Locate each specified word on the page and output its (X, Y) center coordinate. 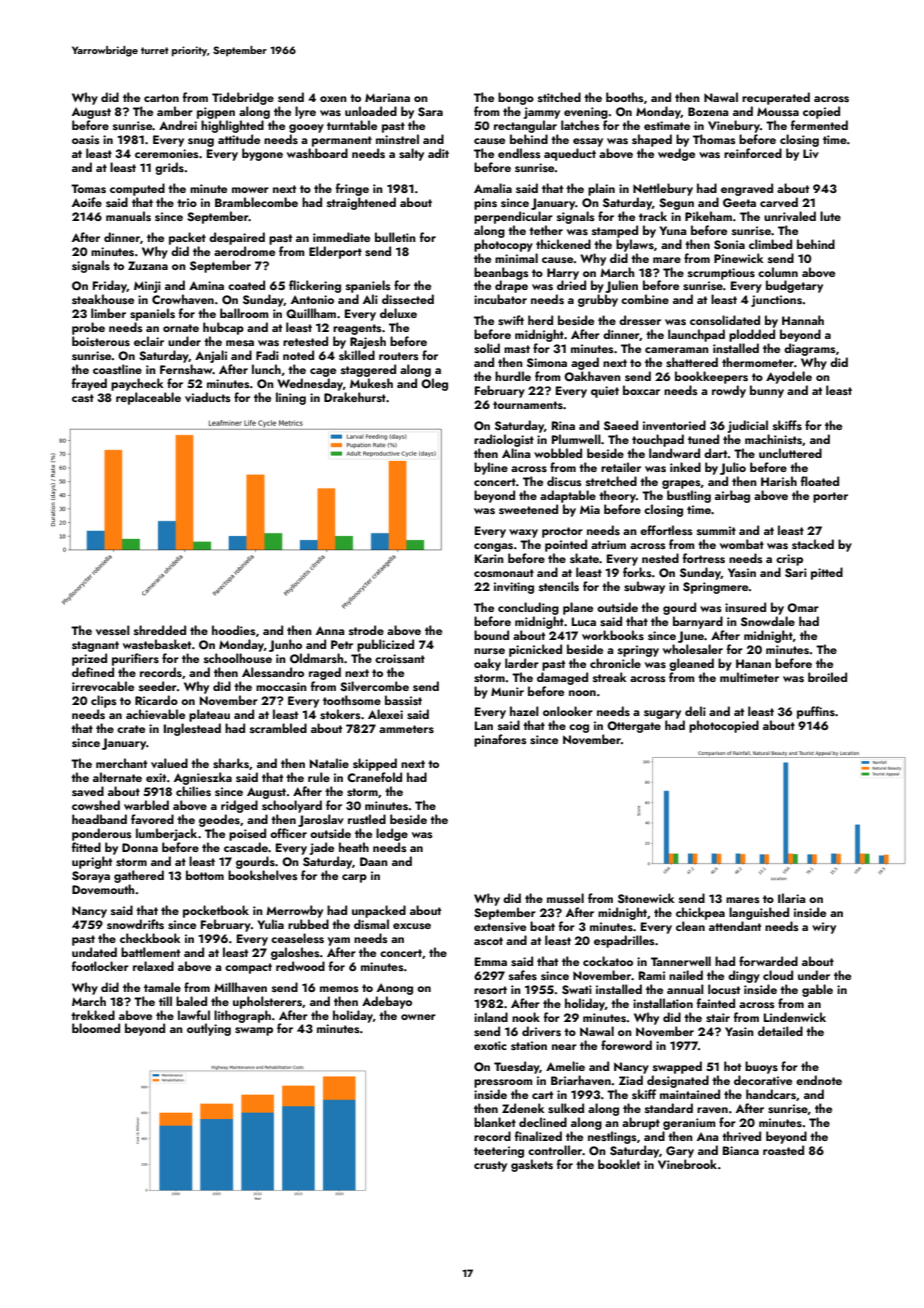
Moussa (778, 112)
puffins (816, 712)
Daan (374, 861)
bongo (516, 98)
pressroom (503, 1083)
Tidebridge (243, 98)
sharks (231, 763)
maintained (690, 1094)
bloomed (96, 1028)
